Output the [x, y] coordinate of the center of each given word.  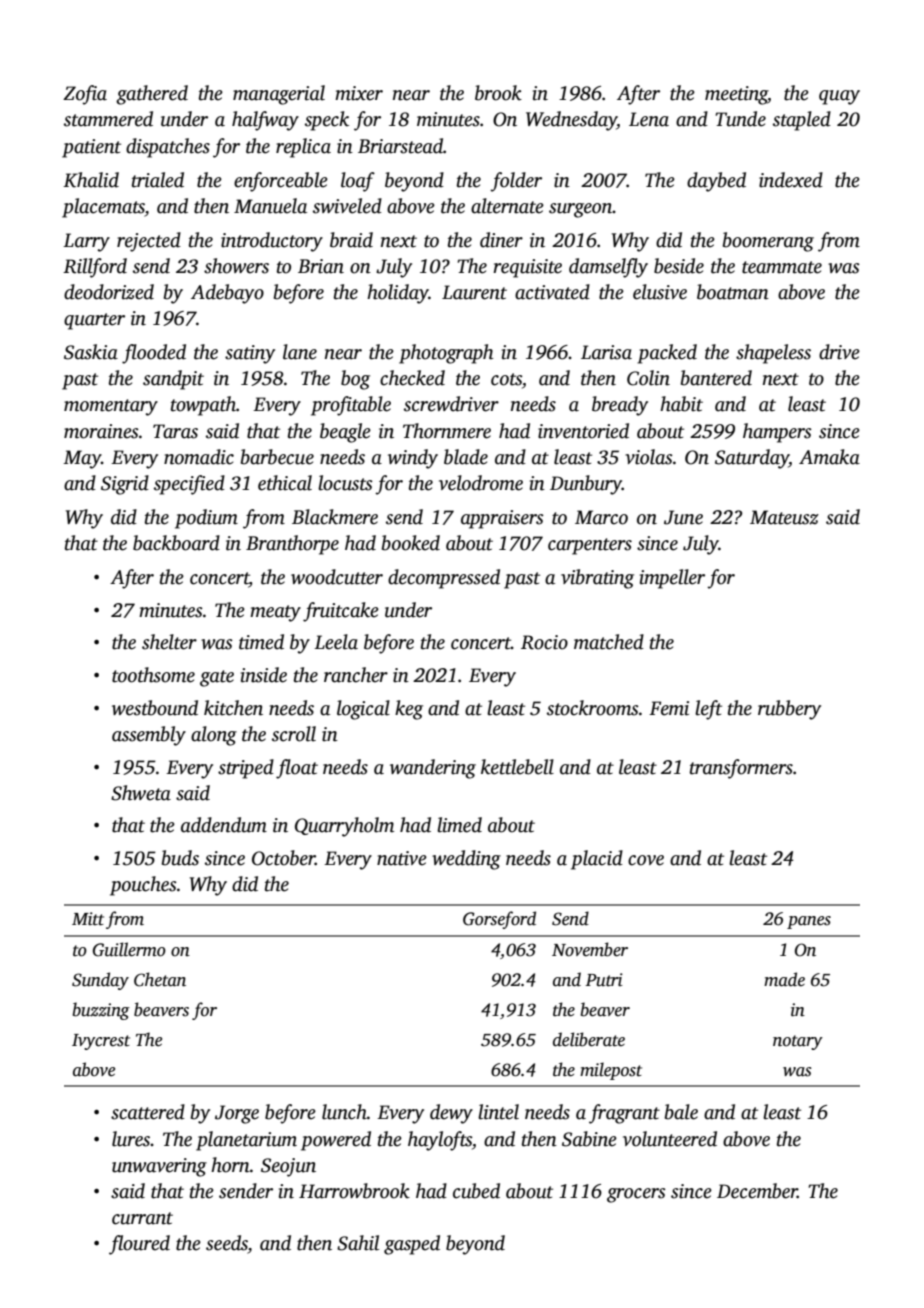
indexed [791, 180]
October [283, 858]
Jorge [237, 1114]
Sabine [589, 1139]
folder [516, 182]
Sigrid [125, 485]
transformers [741, 769]
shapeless [773, 354]
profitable [351, 406]
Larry [86, 242]
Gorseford [499, 920]
